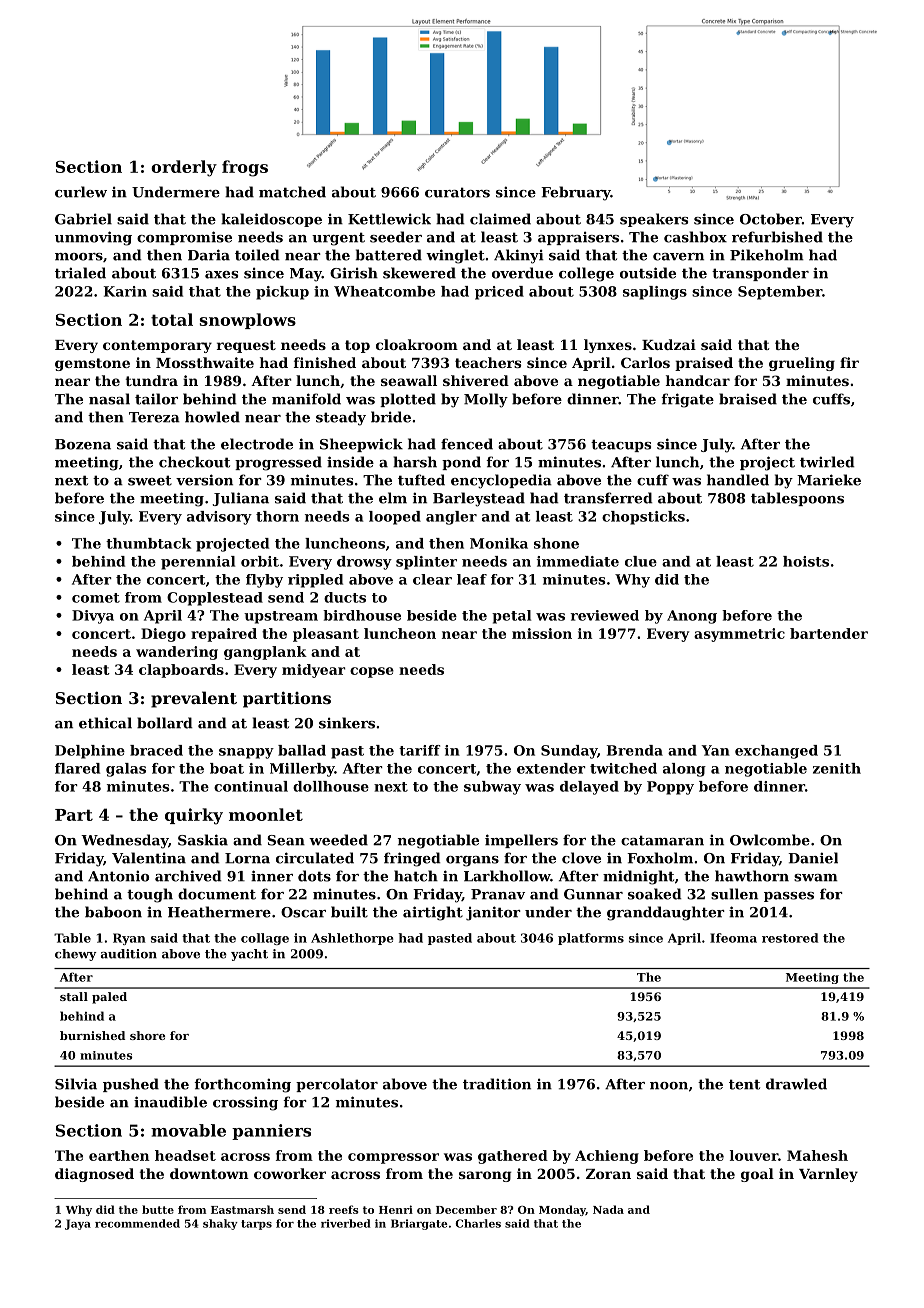 The image size is (924, 1308). I want to click on bollard, so click(165, 723).
